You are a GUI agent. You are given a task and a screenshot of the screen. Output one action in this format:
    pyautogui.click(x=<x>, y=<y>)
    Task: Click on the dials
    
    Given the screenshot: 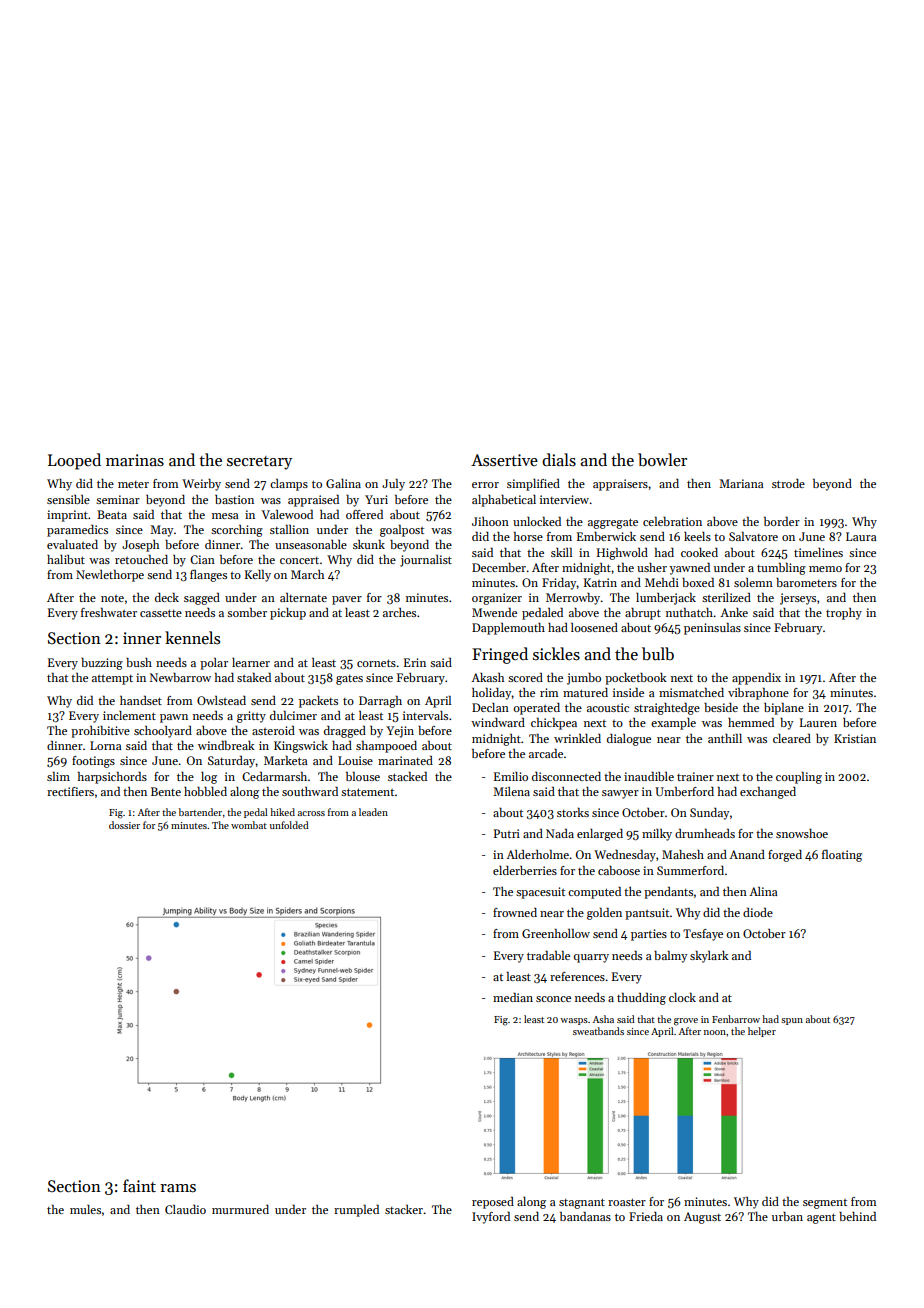 What is the action you would take?
    pyautogui.click(x=559, y=460)
